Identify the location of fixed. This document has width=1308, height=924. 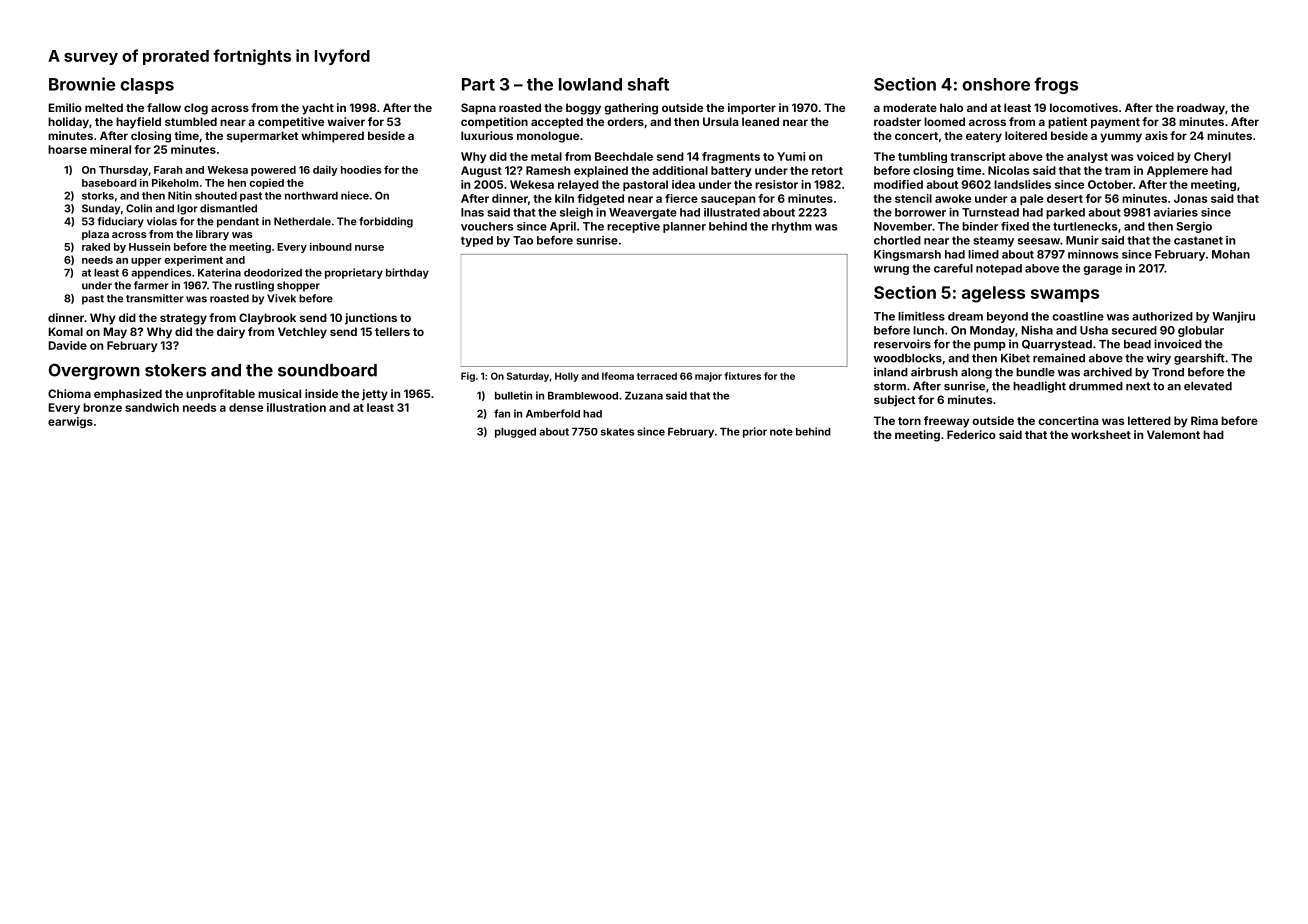
(1015, 226).
